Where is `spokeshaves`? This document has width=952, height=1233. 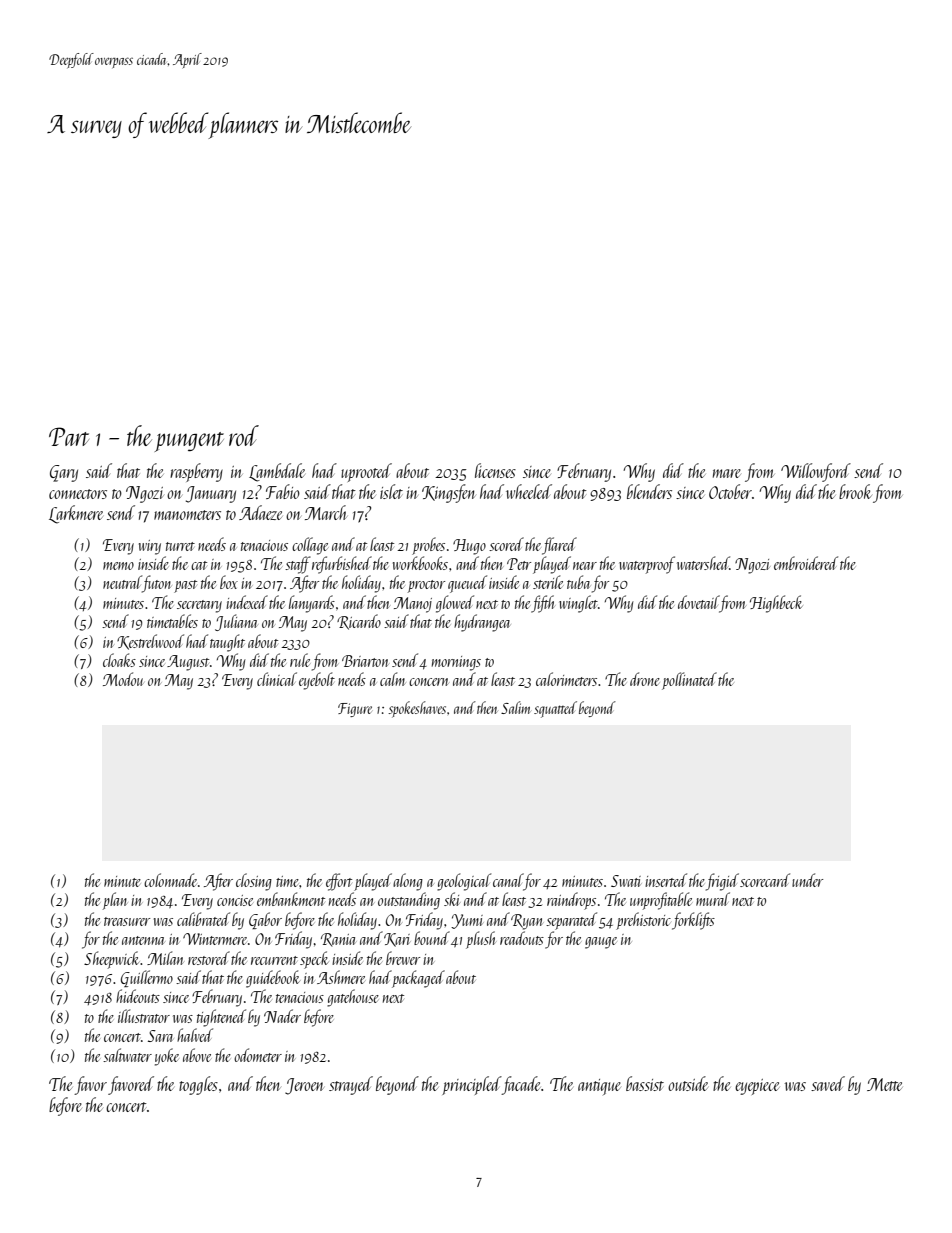
spokeshaves is located at coordinates (417, 709).
